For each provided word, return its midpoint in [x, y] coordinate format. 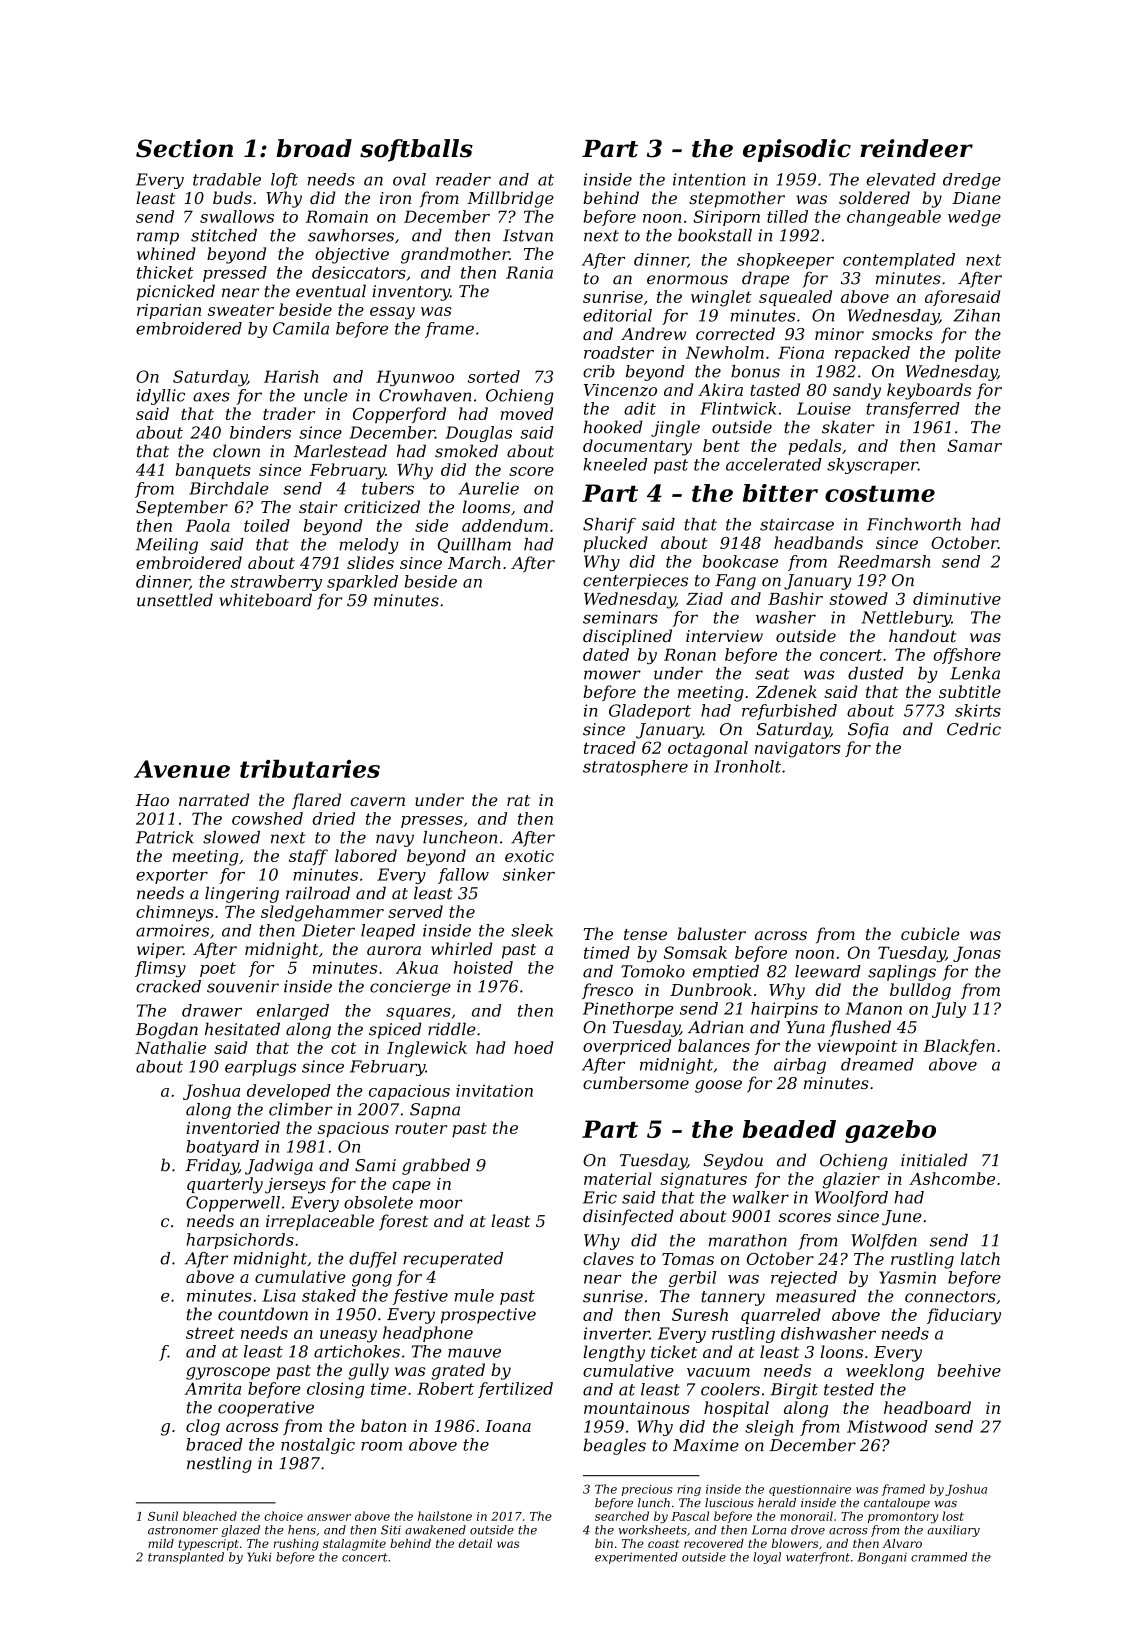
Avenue [182, 769]
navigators [798, 750]
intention [709, 179]
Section [184, 148]
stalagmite [354, 1545]
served [415, 911]
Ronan [690, 654]
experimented [636, 1558]
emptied [726, 973]
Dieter [328, 930]
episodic [797, 150]
